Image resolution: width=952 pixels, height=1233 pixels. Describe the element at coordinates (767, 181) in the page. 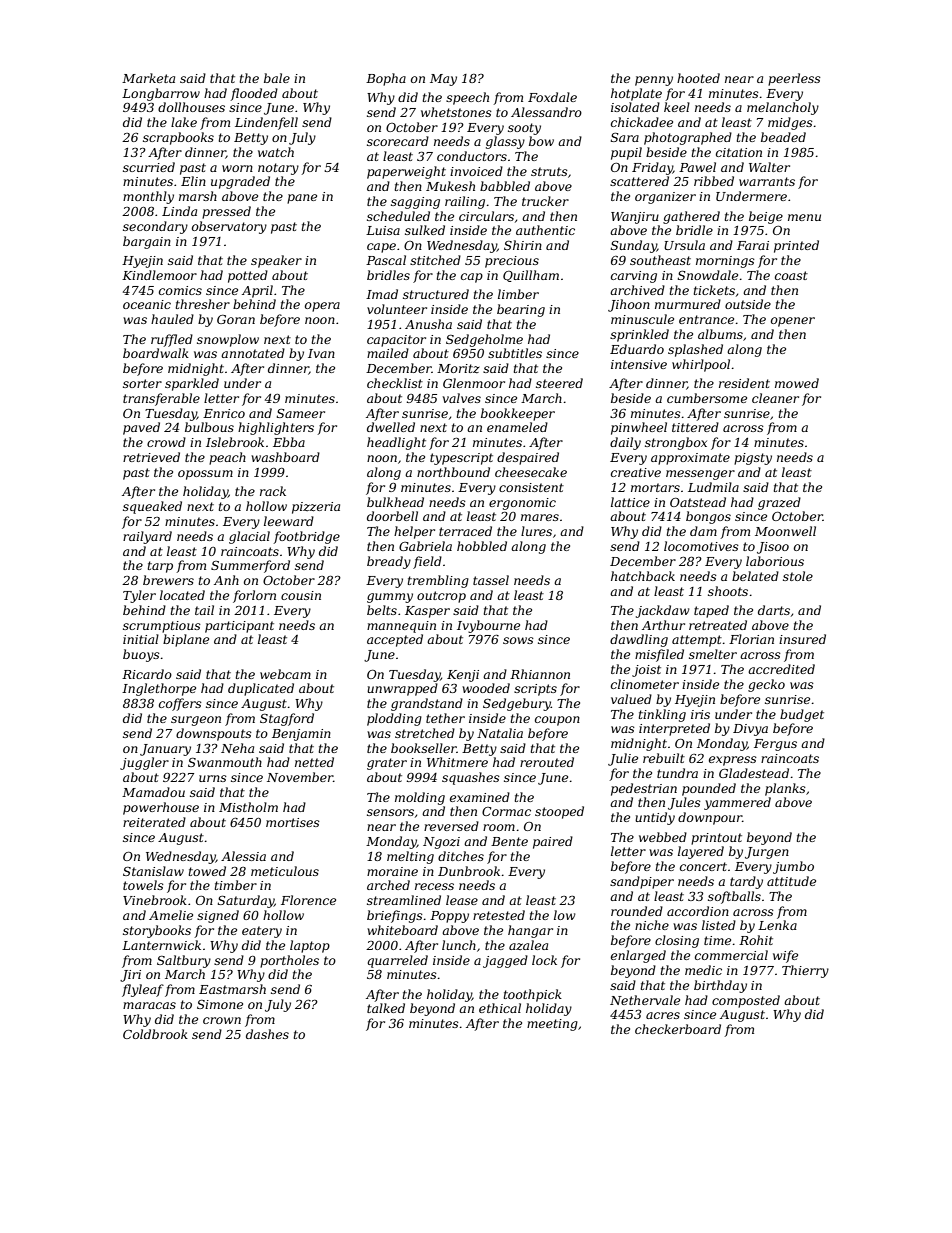

I see `warrants` at that location.
